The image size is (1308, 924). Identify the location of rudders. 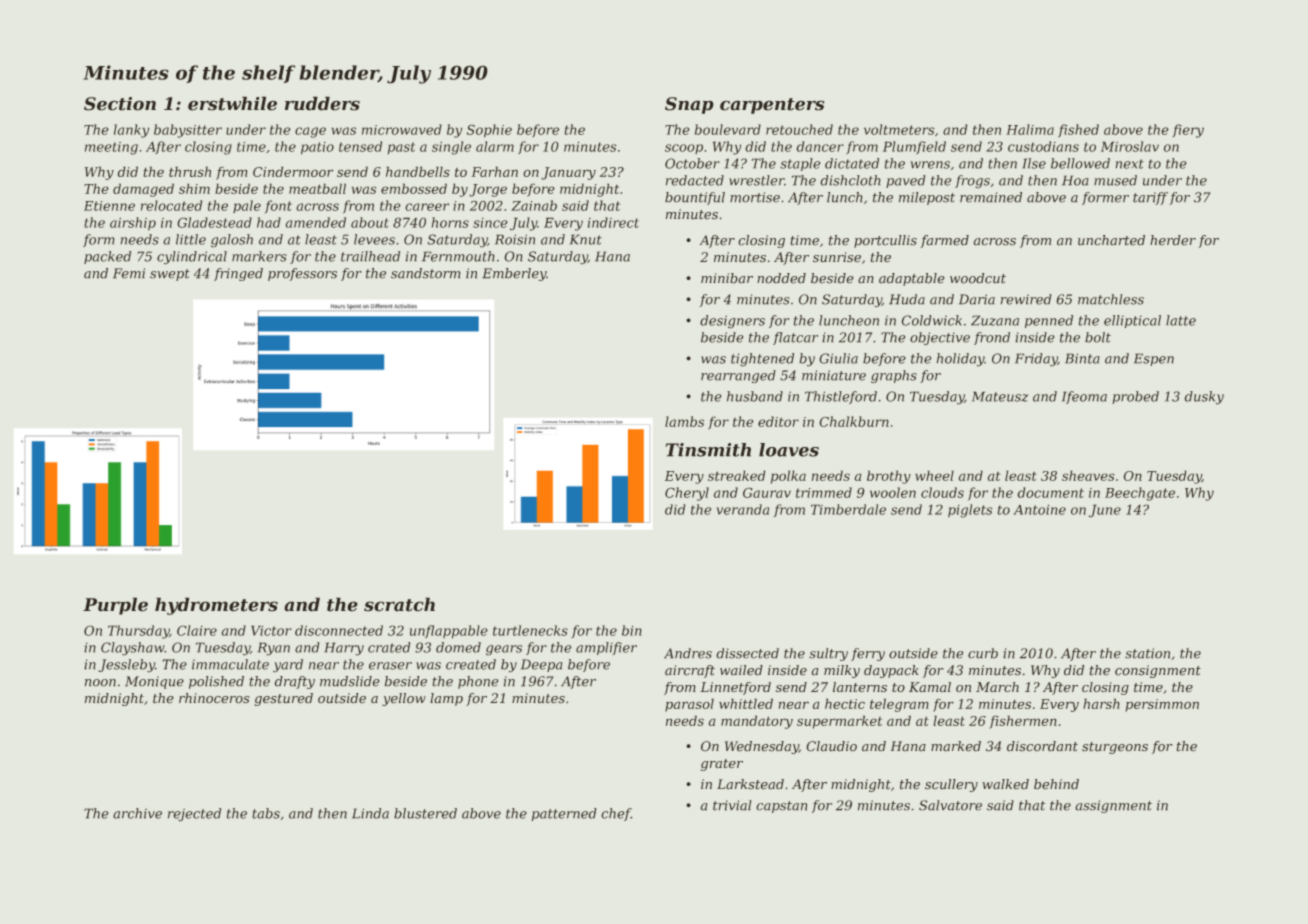
(322, 103).
